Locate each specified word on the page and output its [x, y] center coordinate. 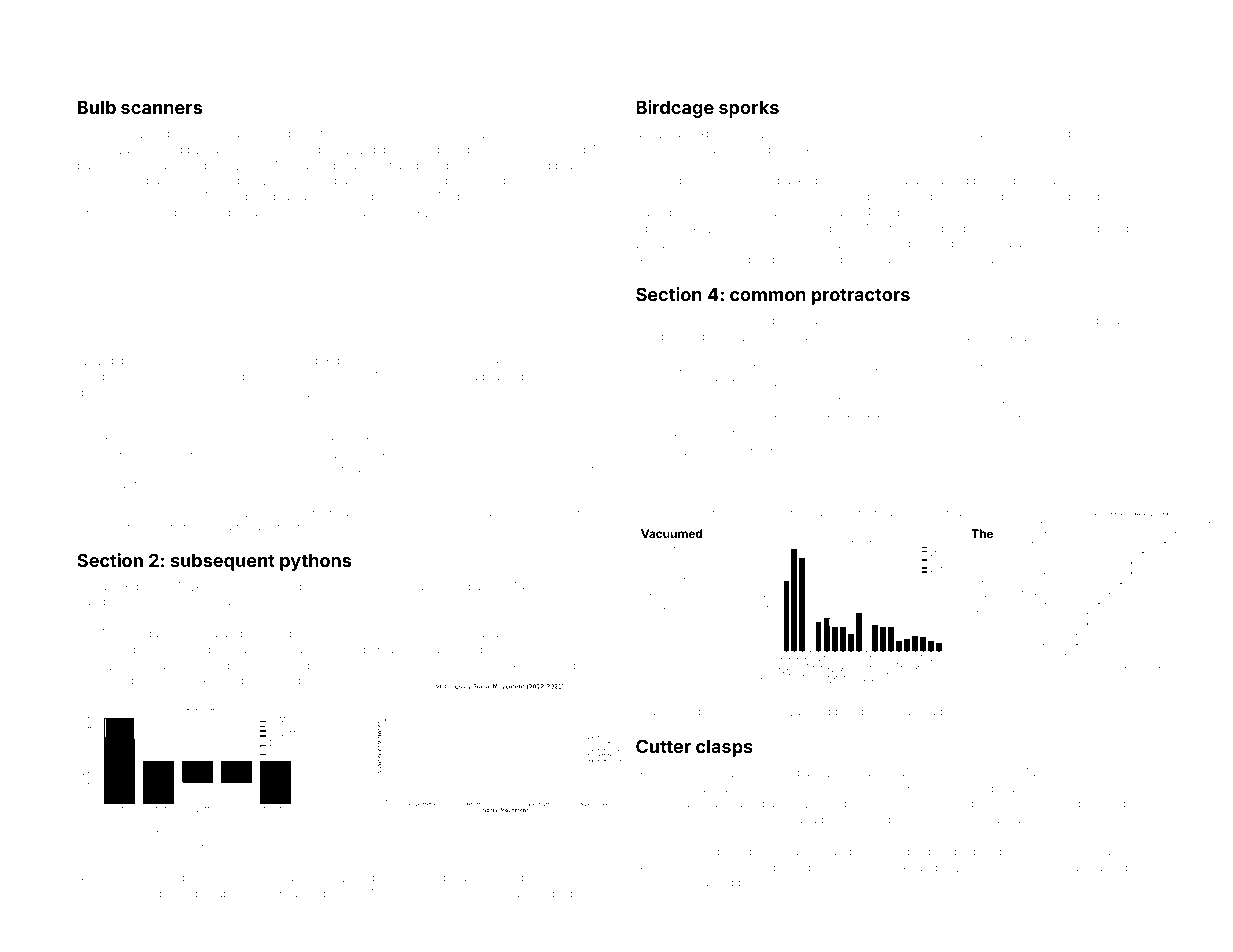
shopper [485, 514]
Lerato [994, 513]
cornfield [264, 468]
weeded [189, 893]
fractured [1066, 180]
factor [371, 212]
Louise [422, 360]
